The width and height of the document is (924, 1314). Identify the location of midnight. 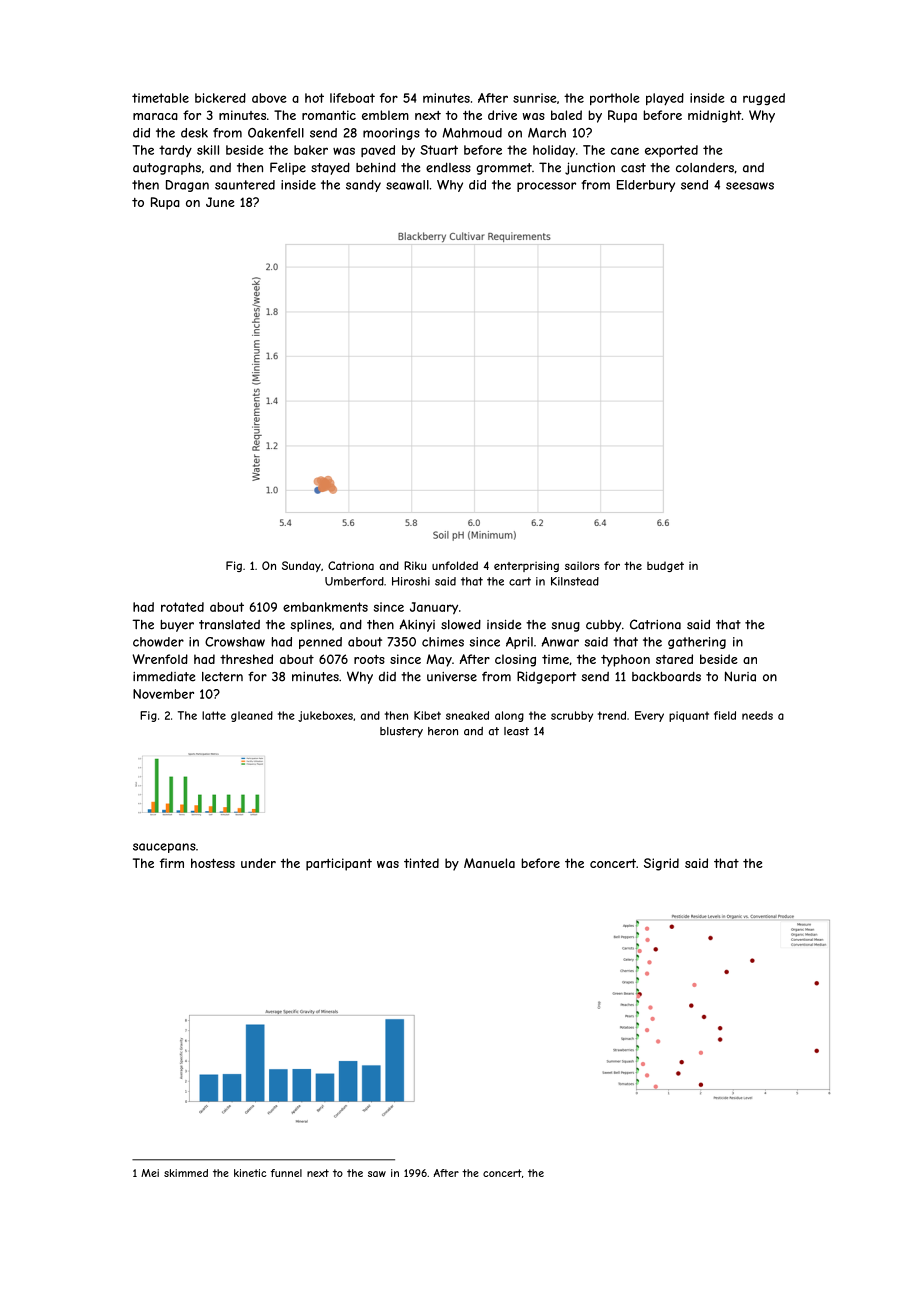
(714, 116).
